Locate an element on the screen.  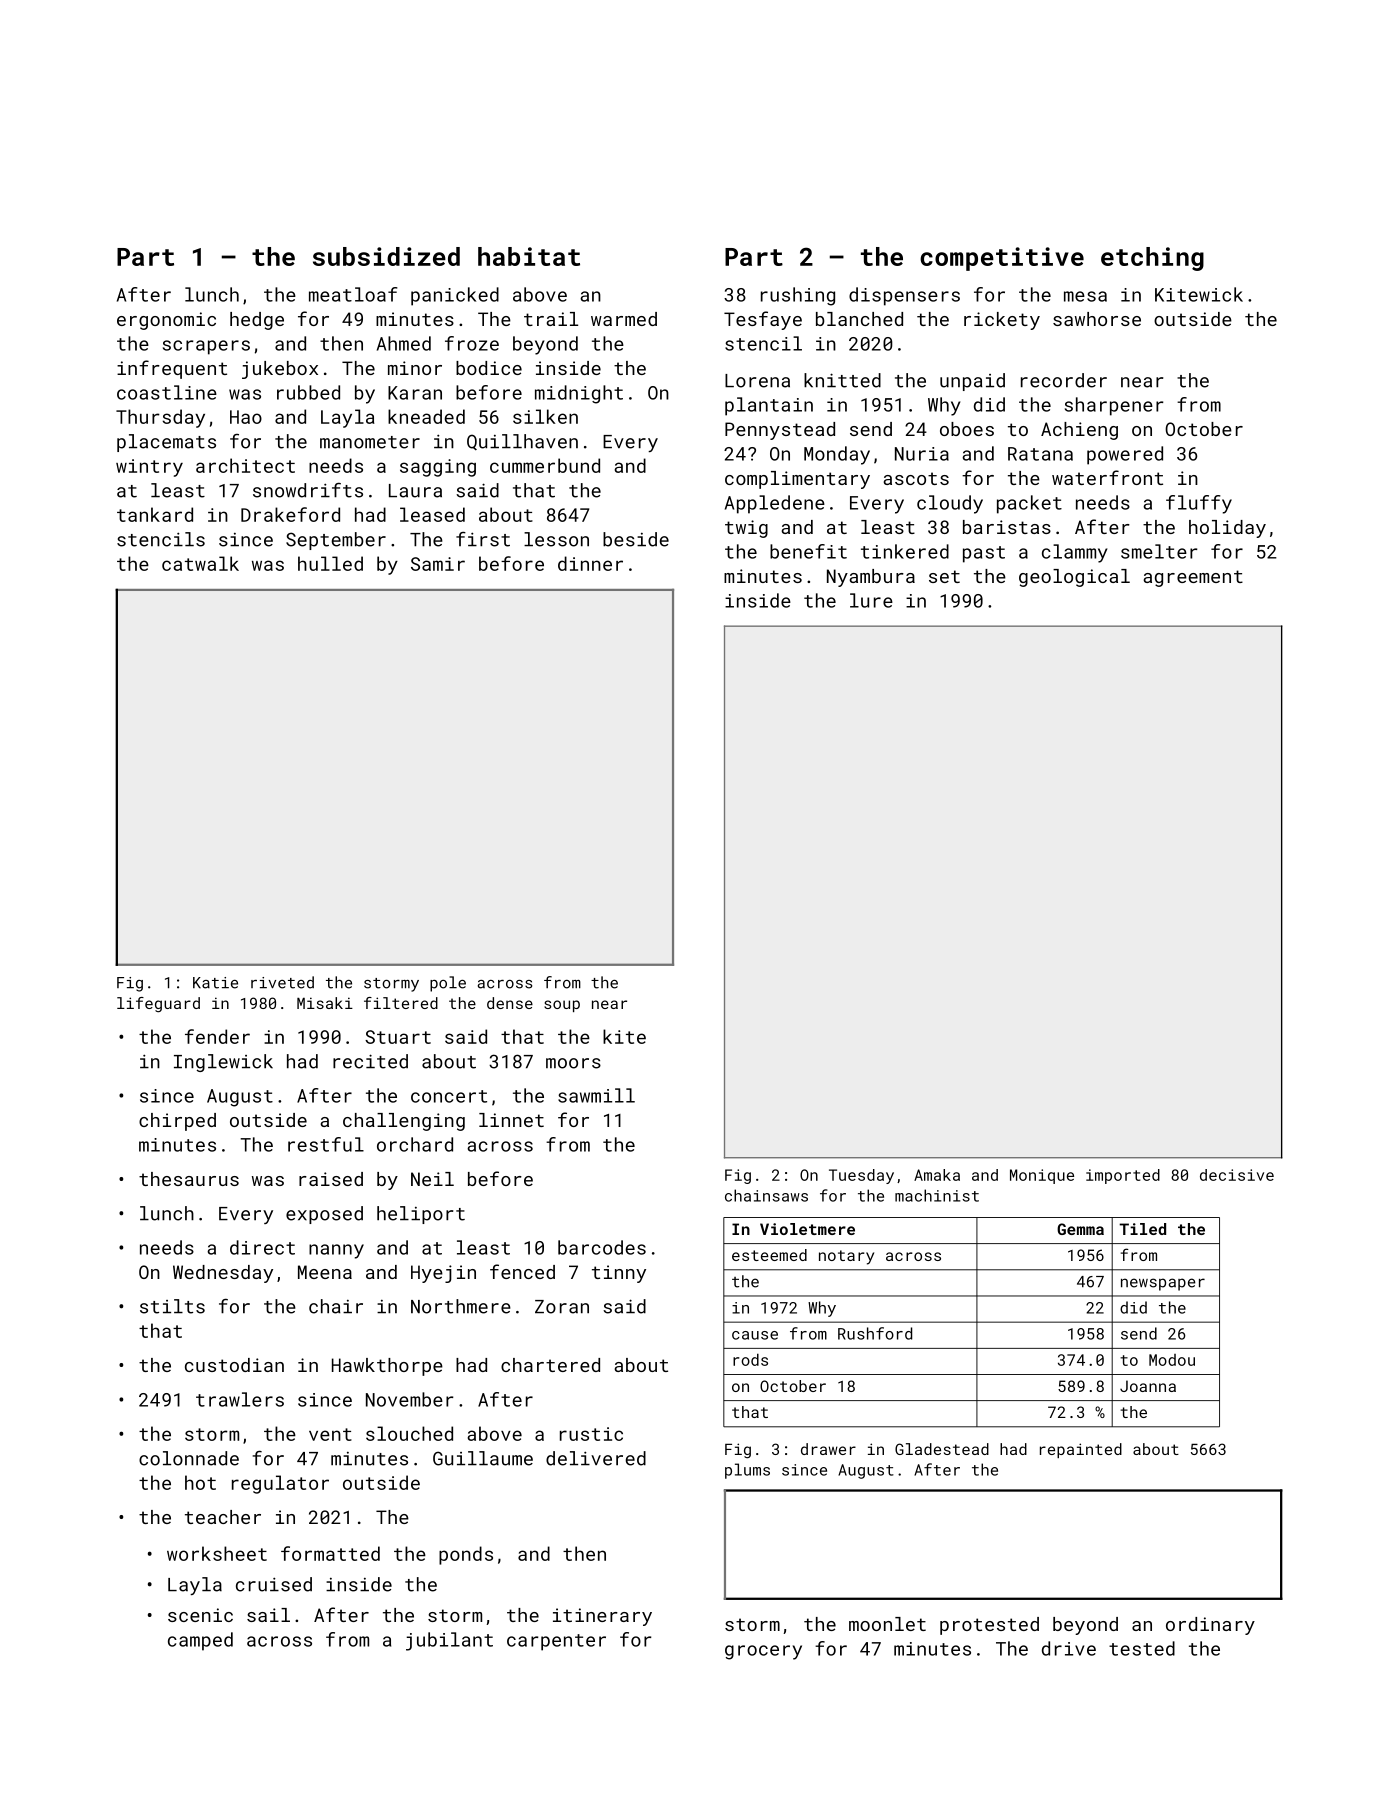
thesaurus is located at coordinates (189, 1179).
